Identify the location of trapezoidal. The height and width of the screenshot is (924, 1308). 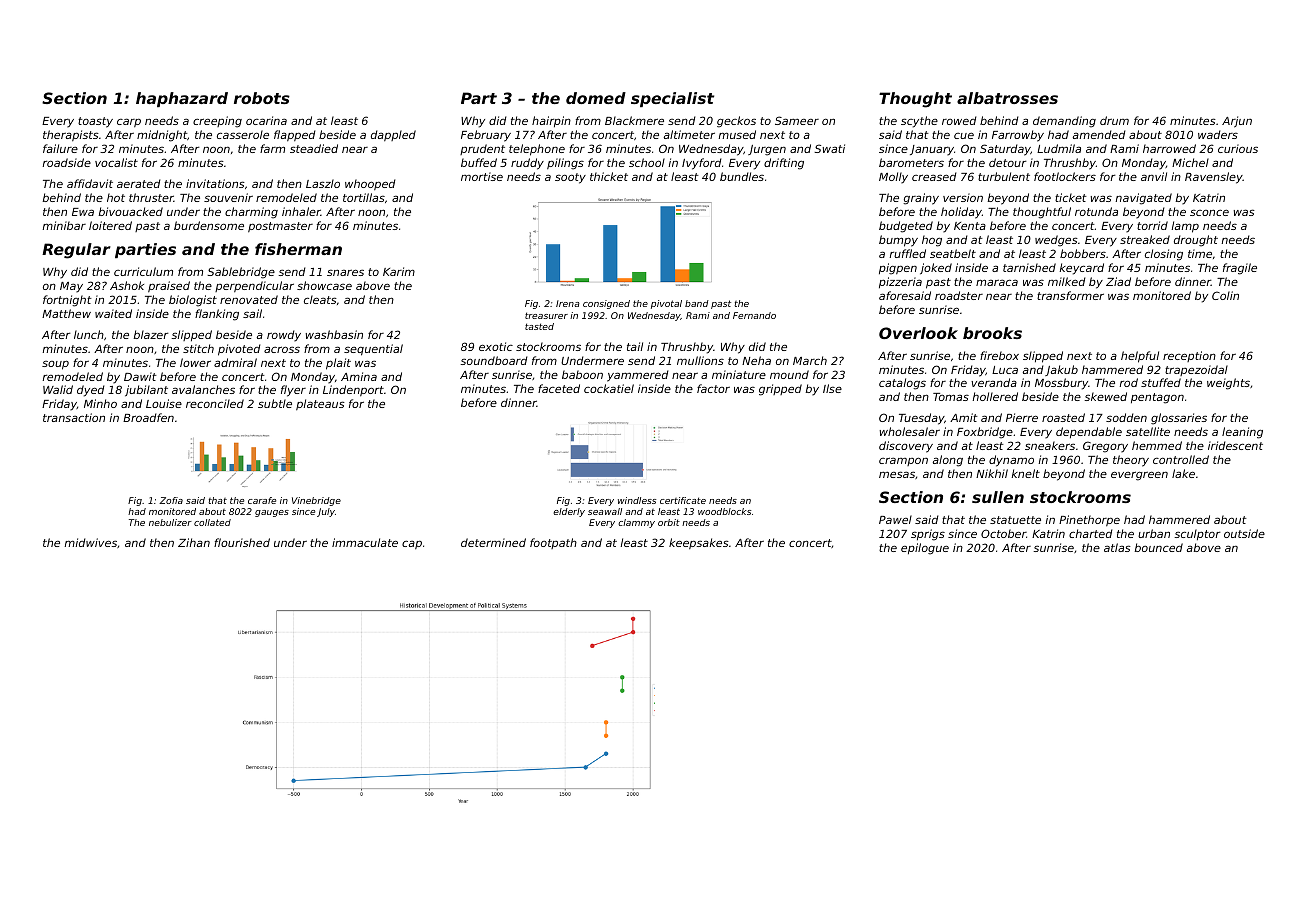
(1196, 370).
